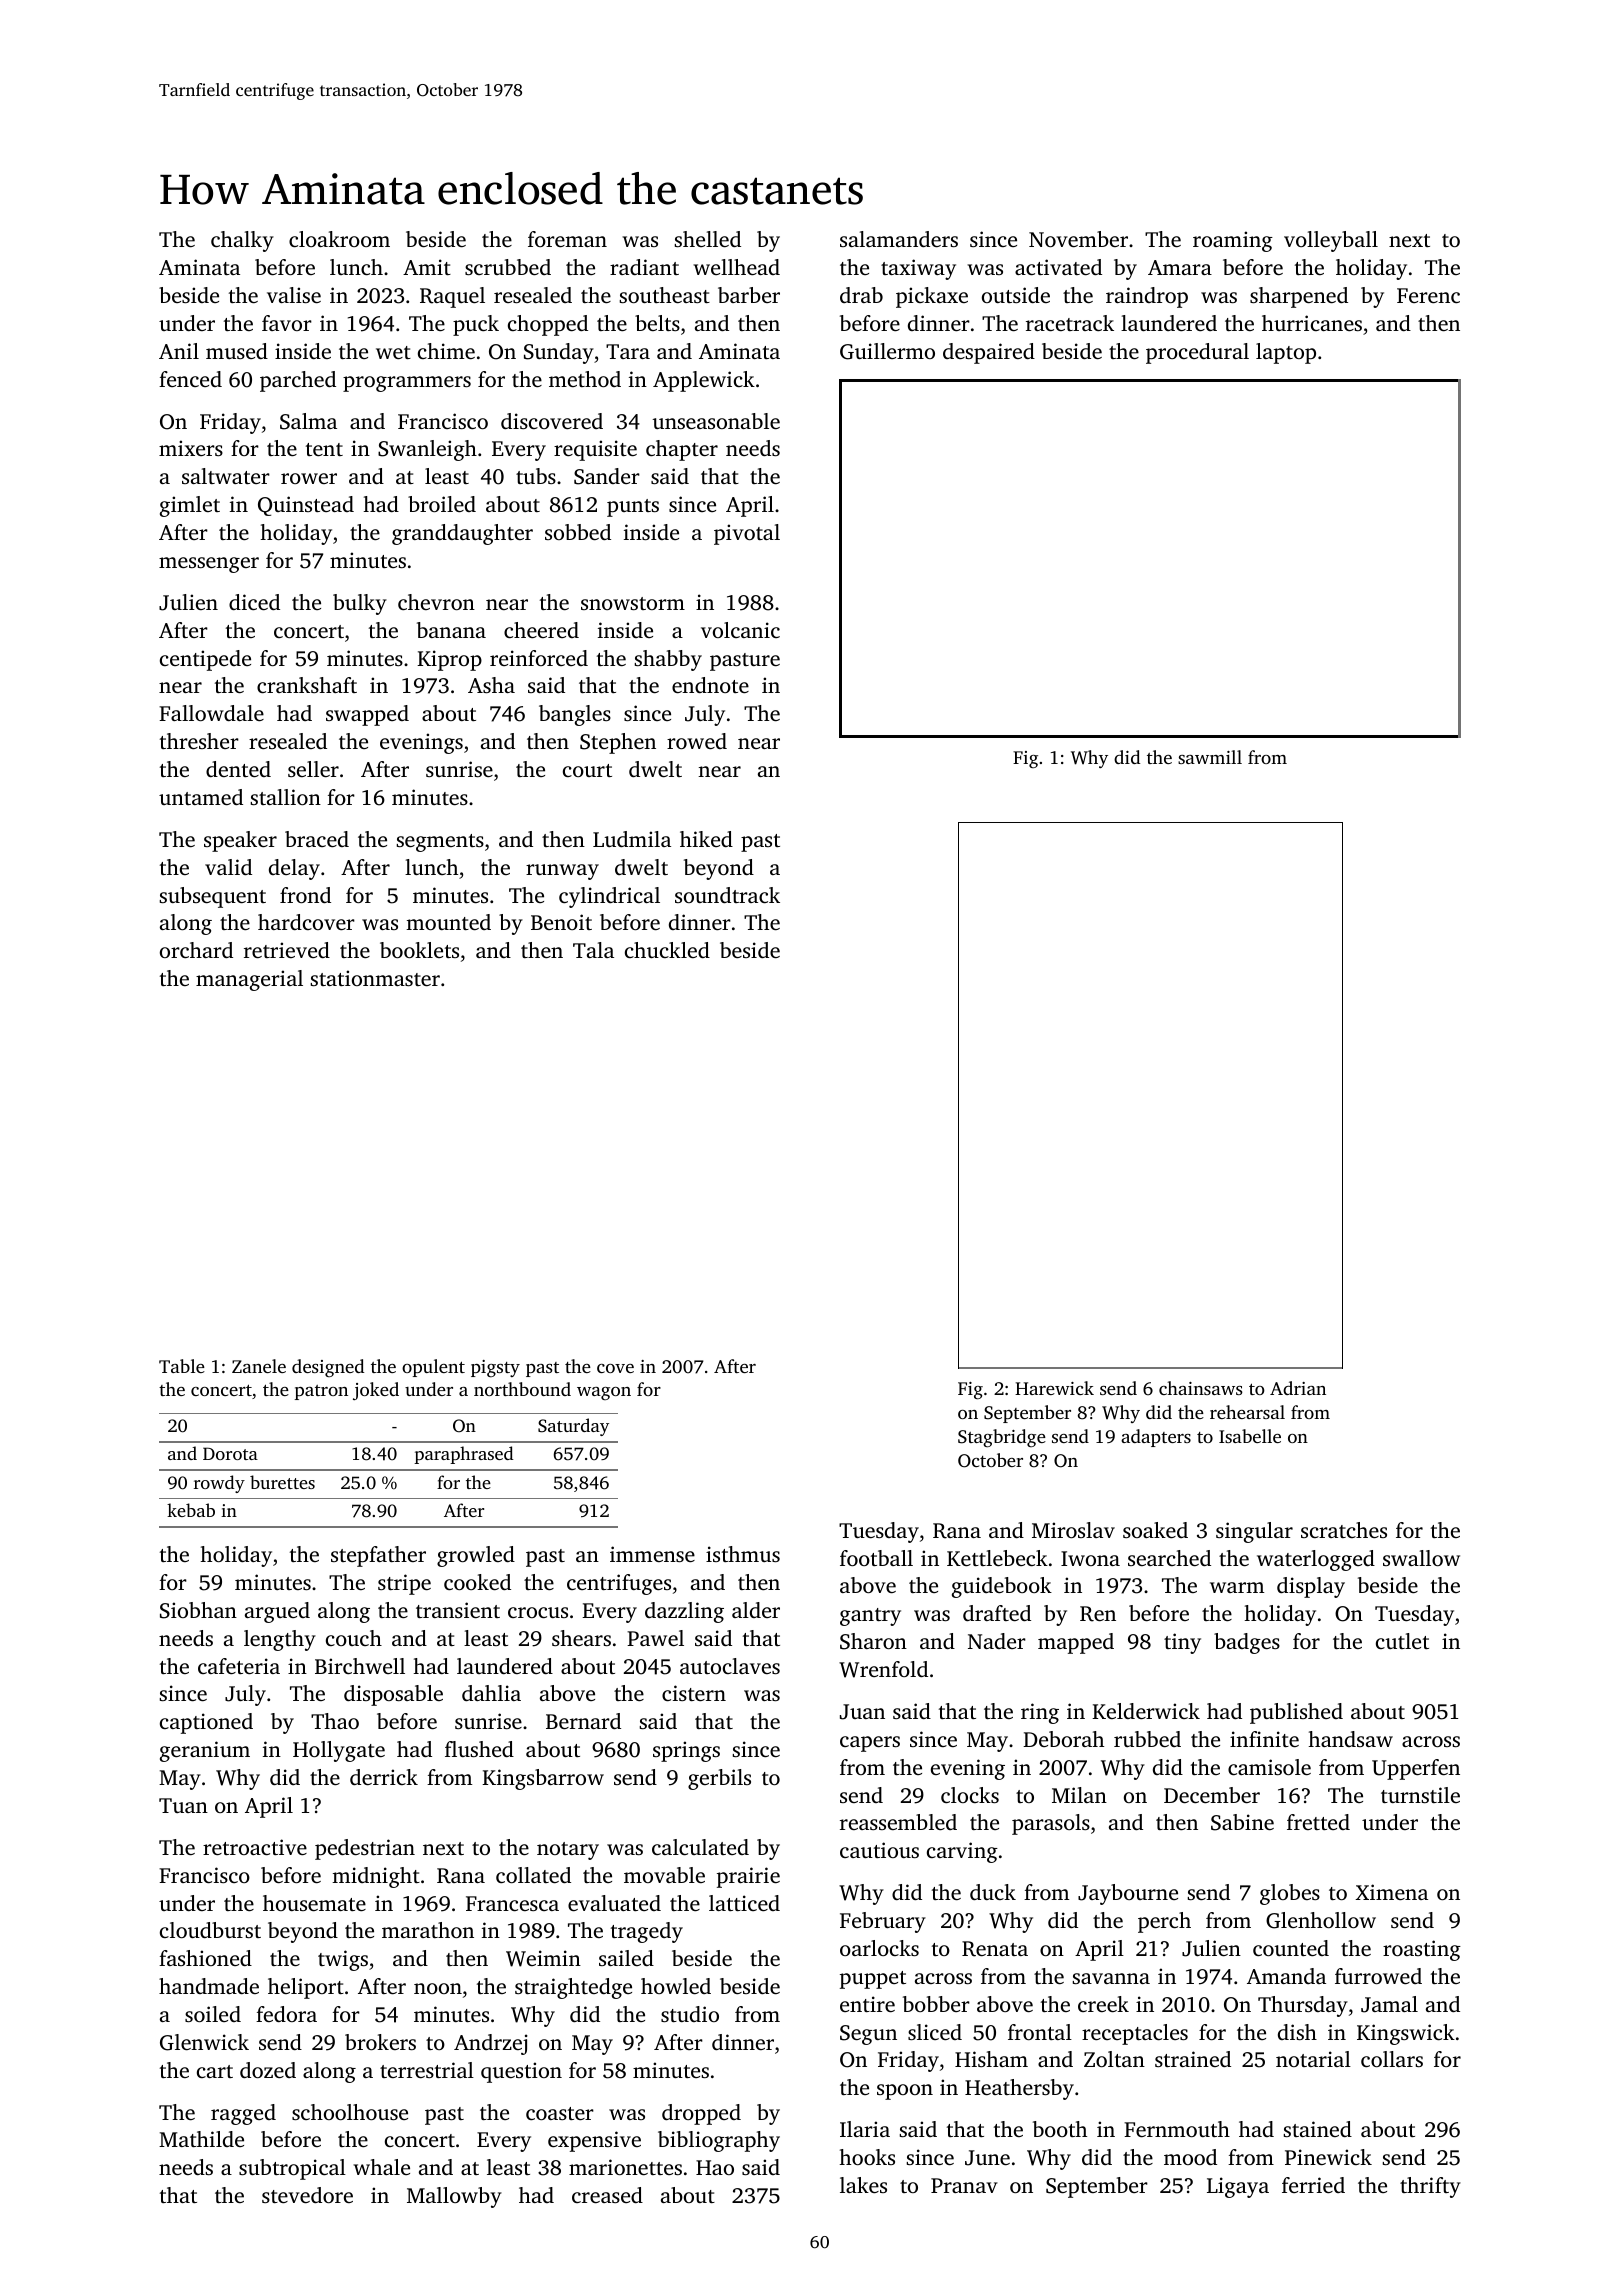  I want to click on twigs, so click(343, 1960).
